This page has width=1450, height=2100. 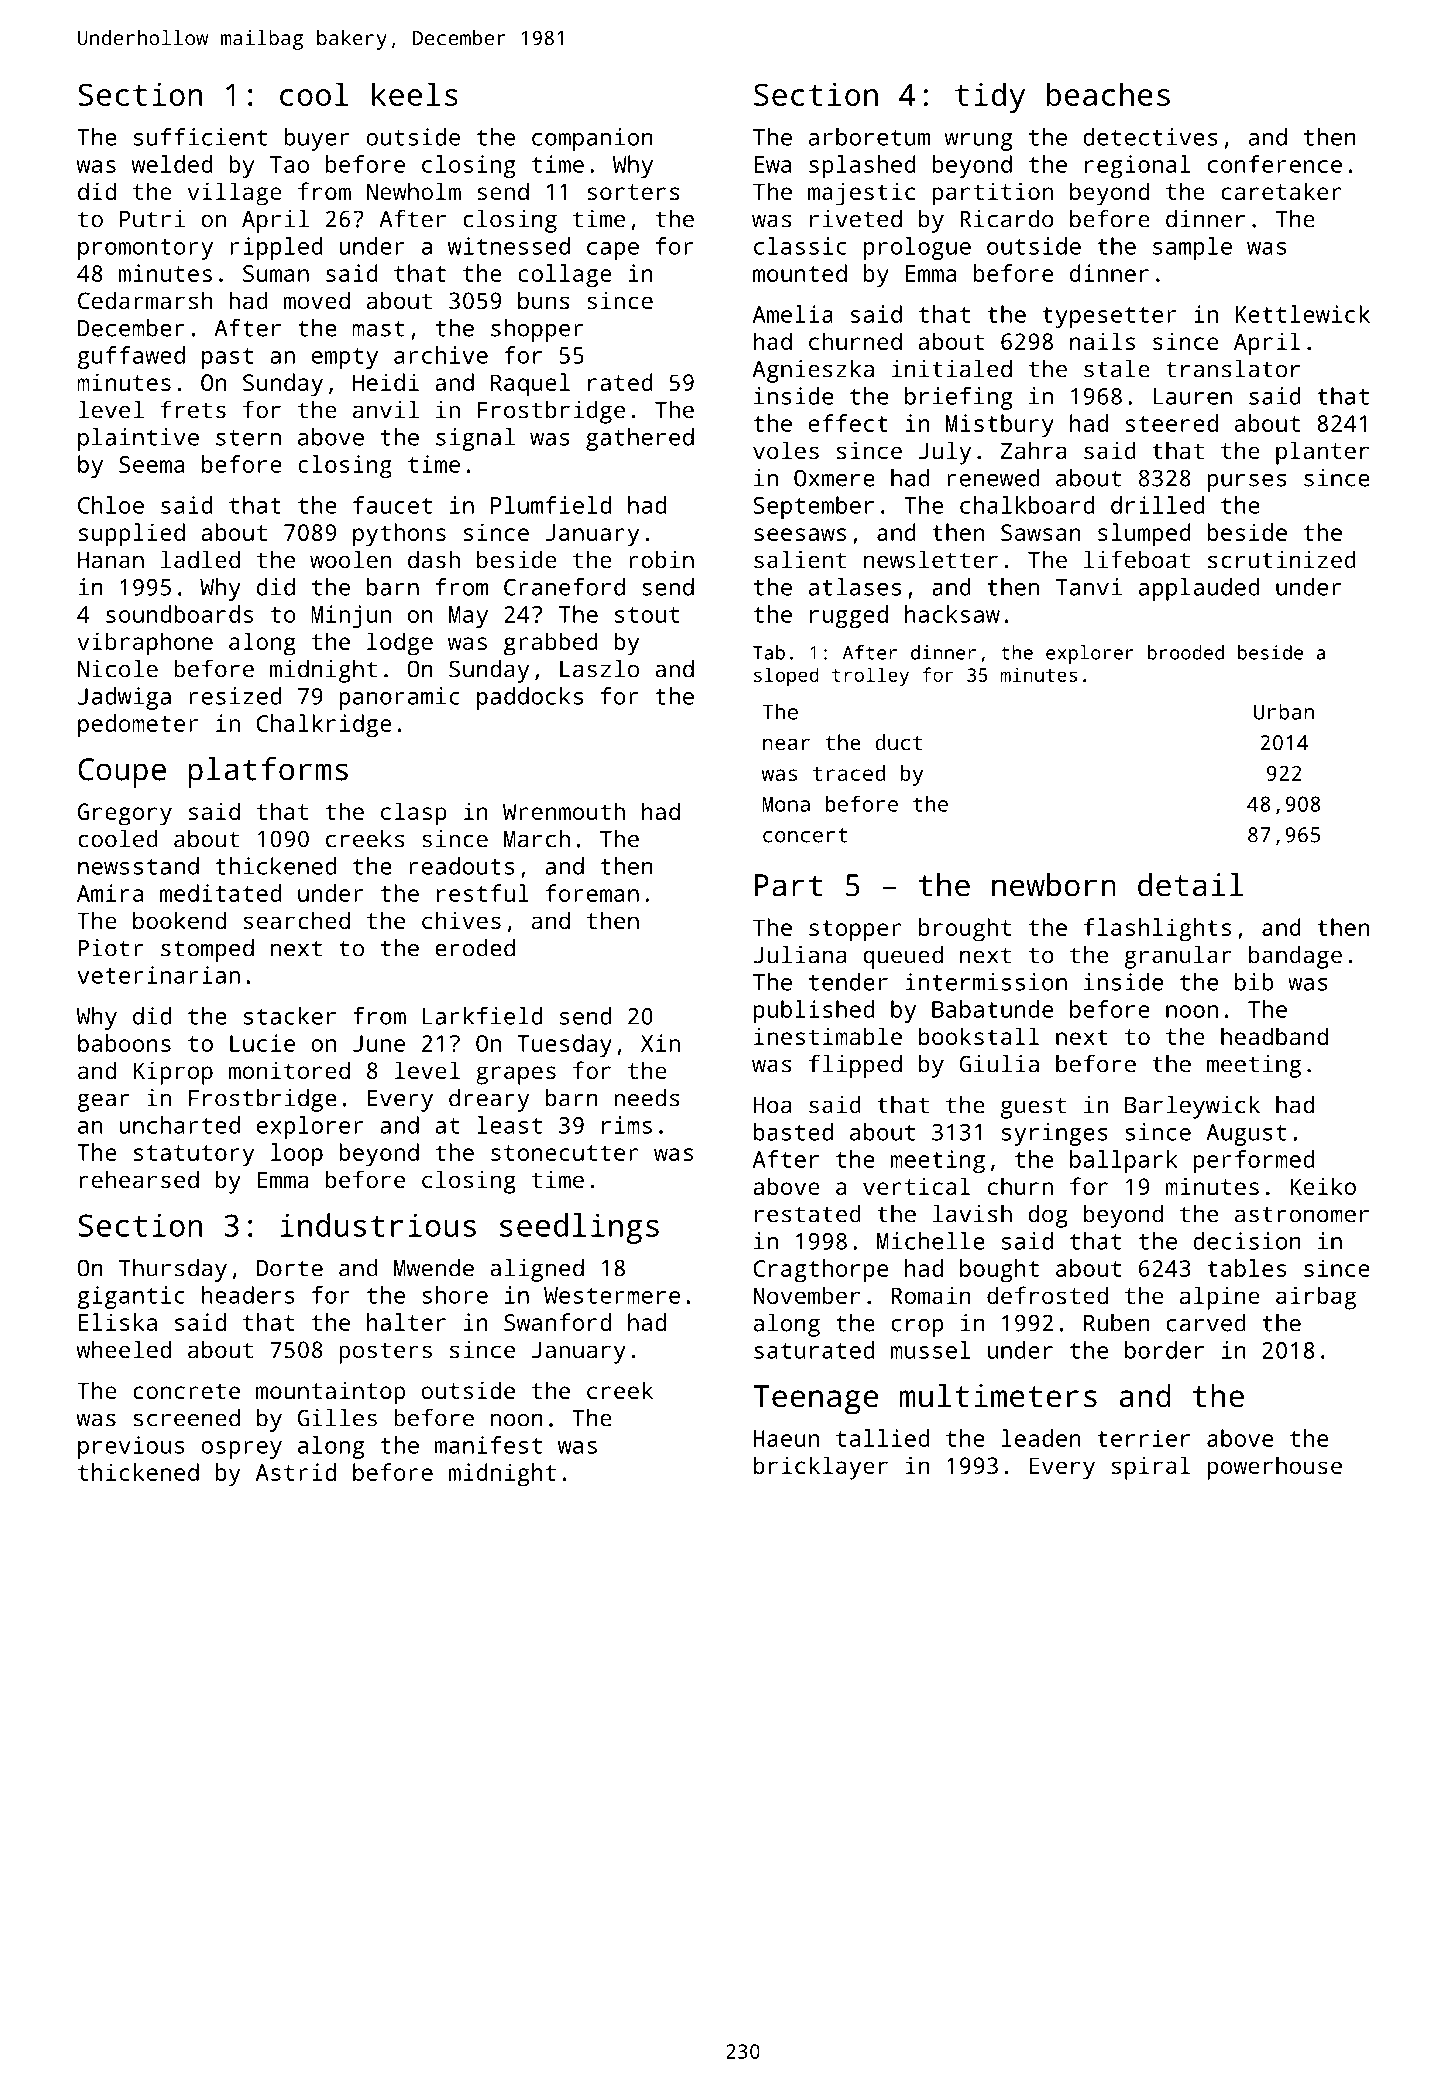 I want to click on keels, so click(x=415, y=94).
